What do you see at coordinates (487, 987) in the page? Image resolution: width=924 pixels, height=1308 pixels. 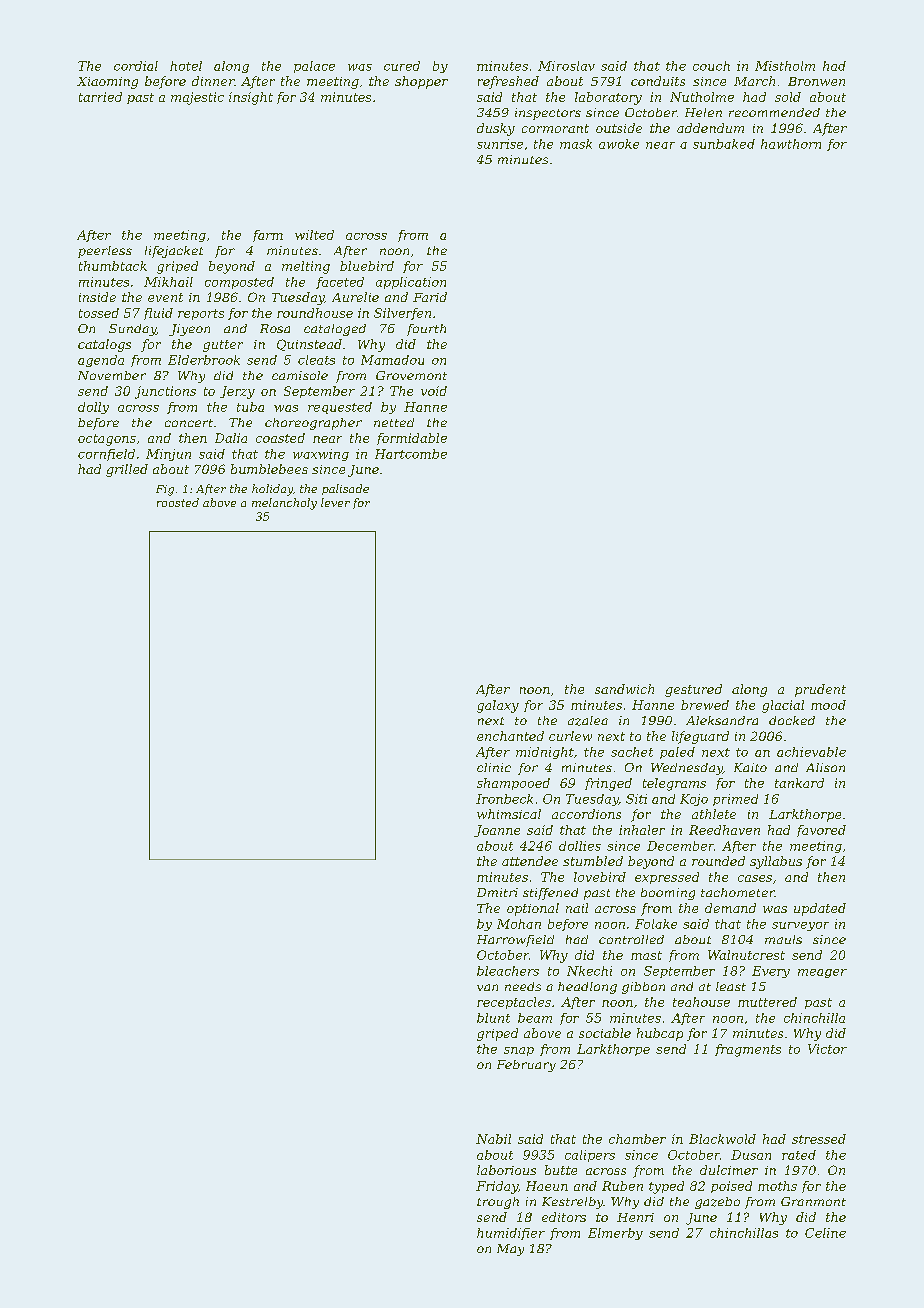 I see `van` at bounding box center [487, 987].
